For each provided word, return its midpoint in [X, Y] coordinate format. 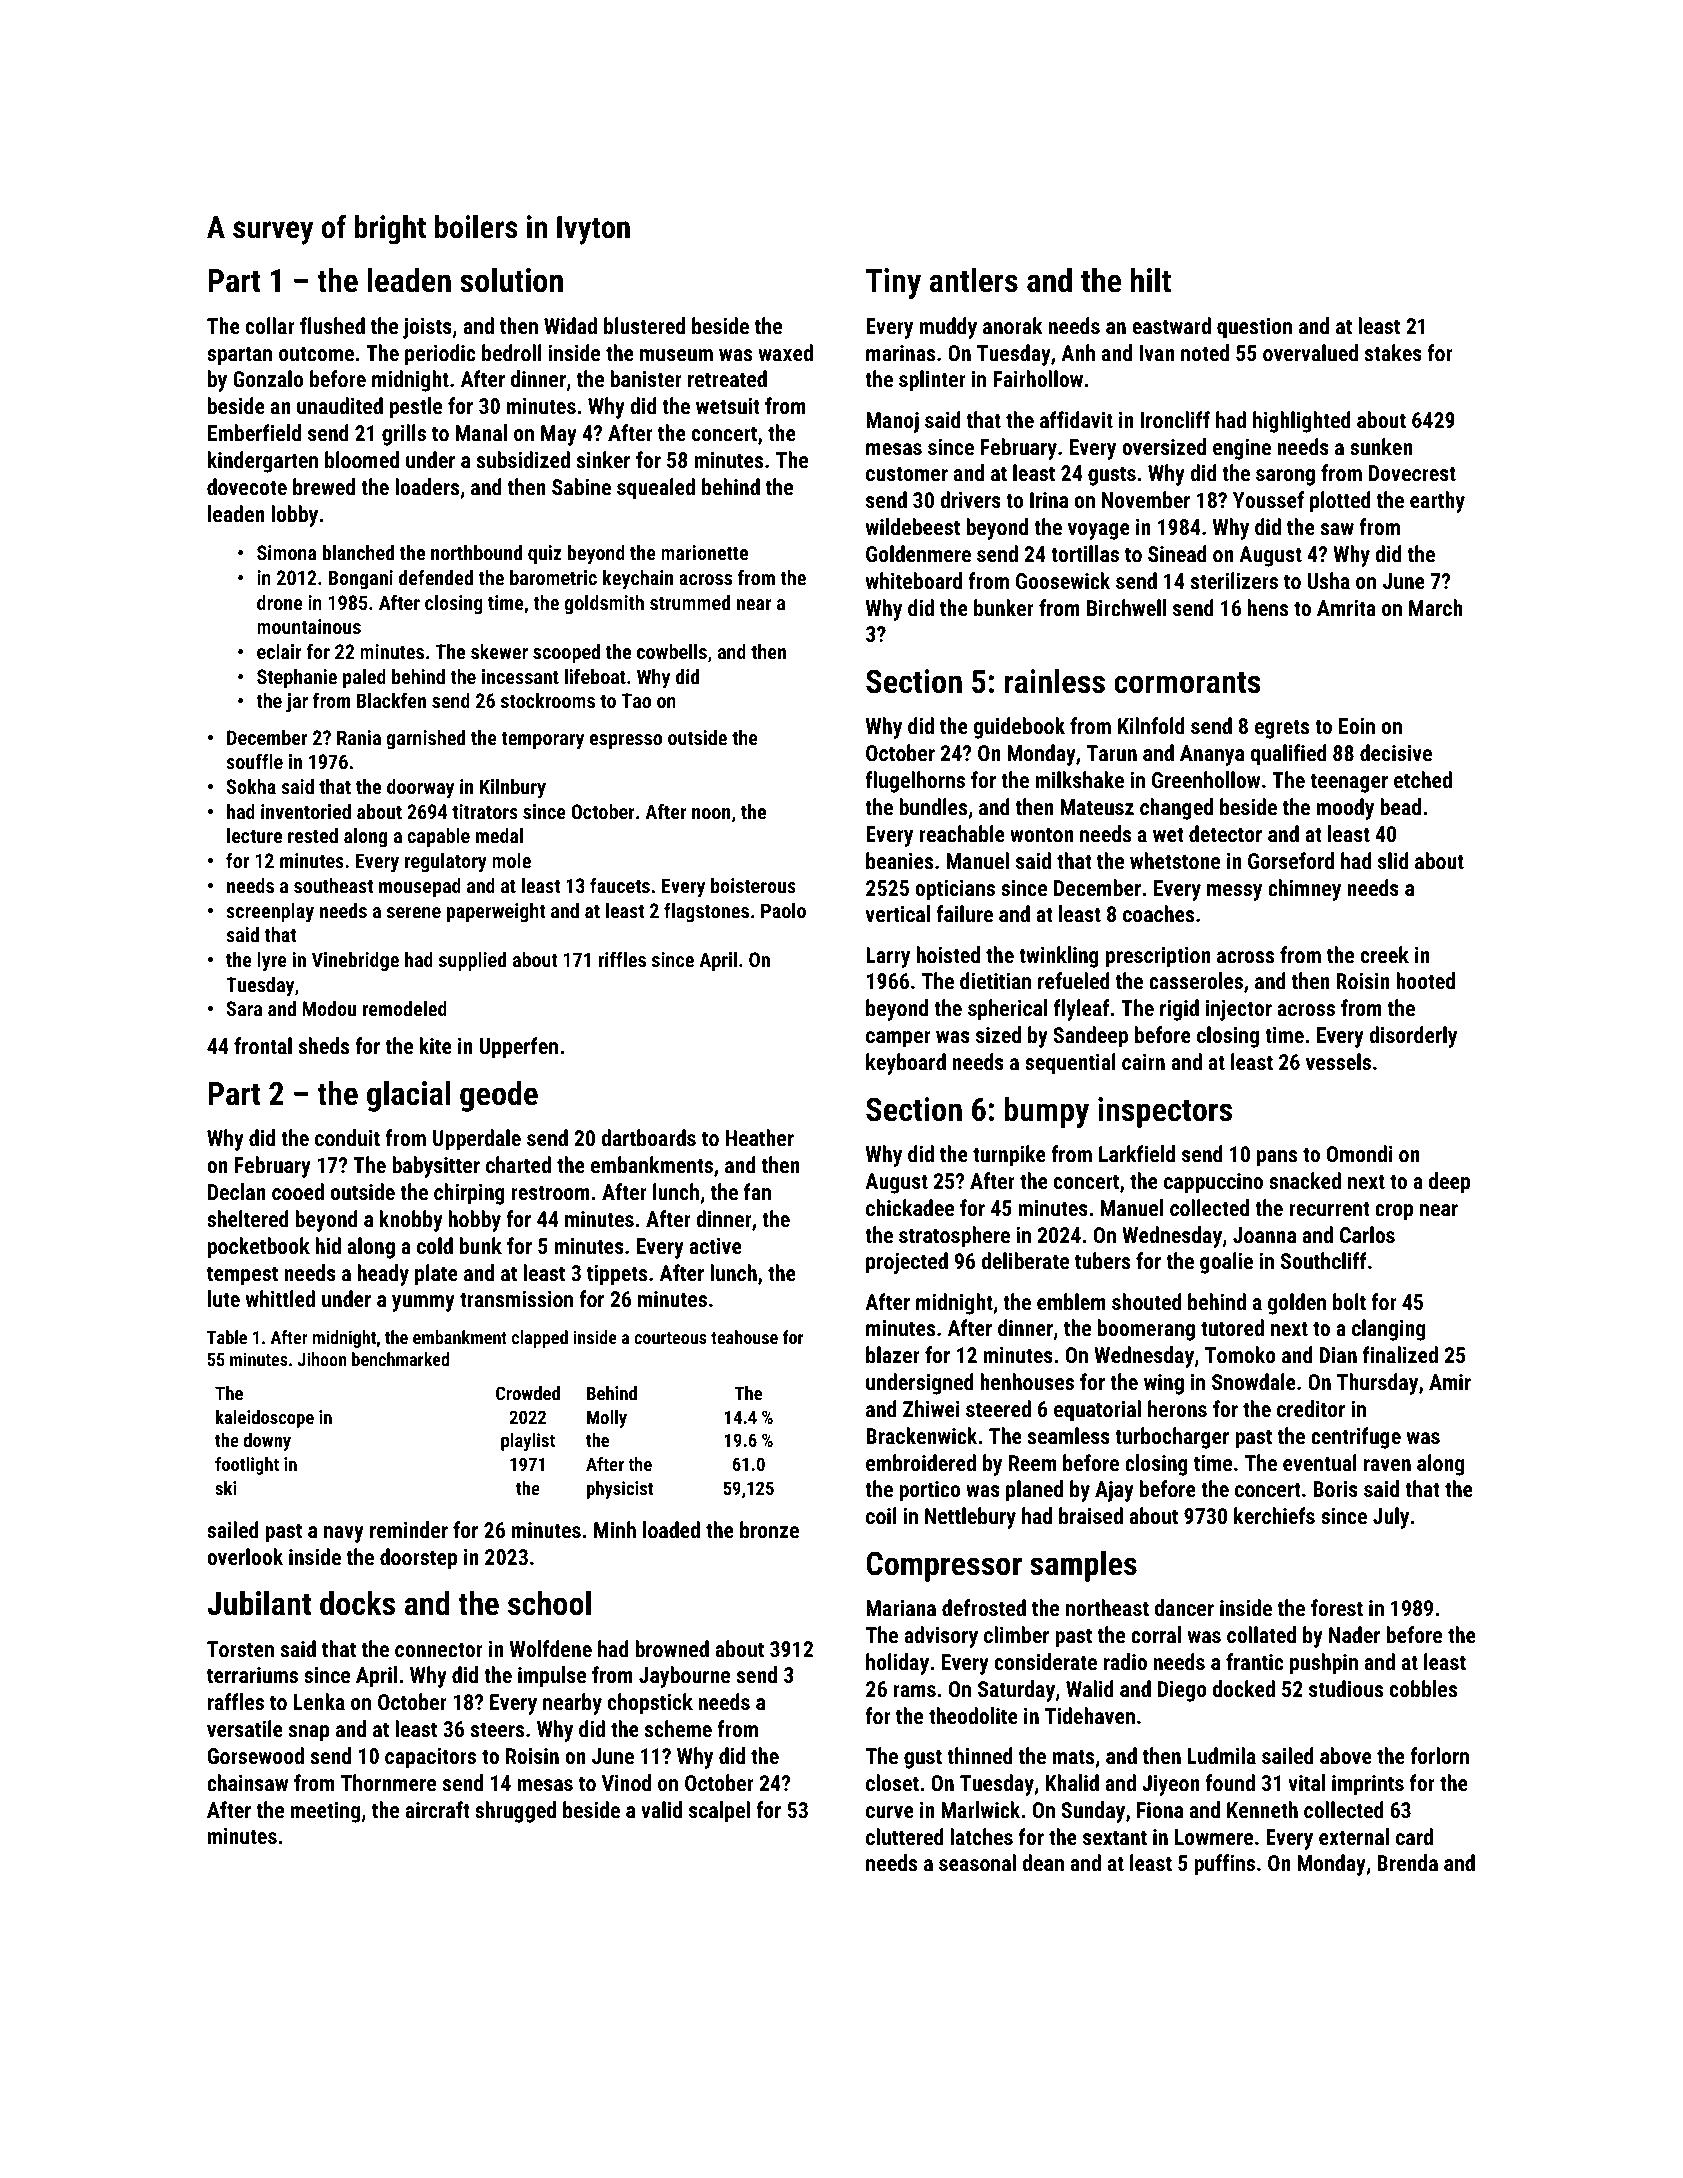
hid [328, 1245]
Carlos [1367, 1234]
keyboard [906, 1064]
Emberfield [254, 432]
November [1146, 499]
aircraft [437, 1809]
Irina [1049, 500]
